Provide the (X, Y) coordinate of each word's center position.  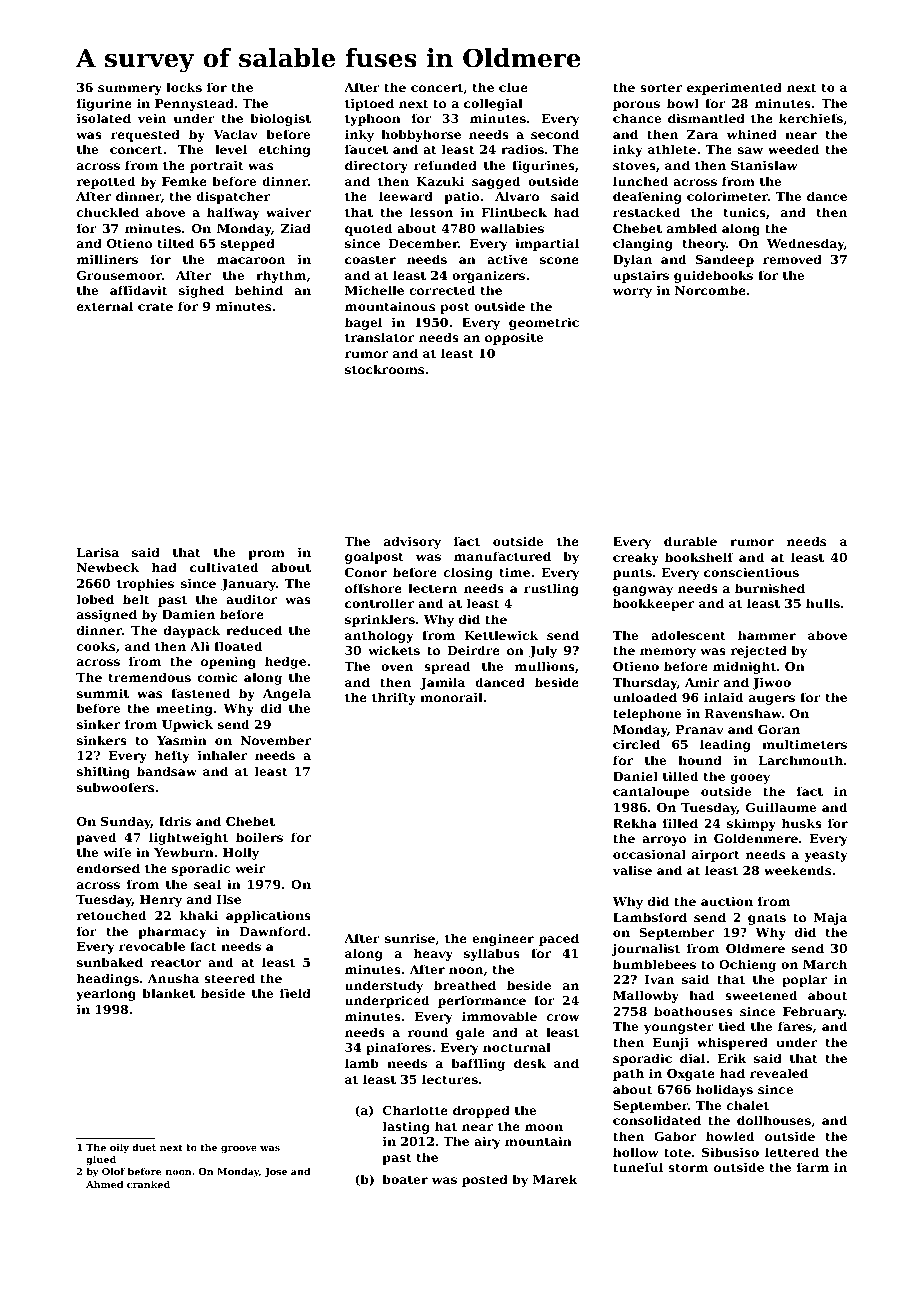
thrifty (394, 698)
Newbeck (108, 567)
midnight (744, 667)
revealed (779, 1073)
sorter (661, 87)
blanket (168, 993)
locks (184, 87)
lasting (406, 1127)
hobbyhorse (421, 135)
